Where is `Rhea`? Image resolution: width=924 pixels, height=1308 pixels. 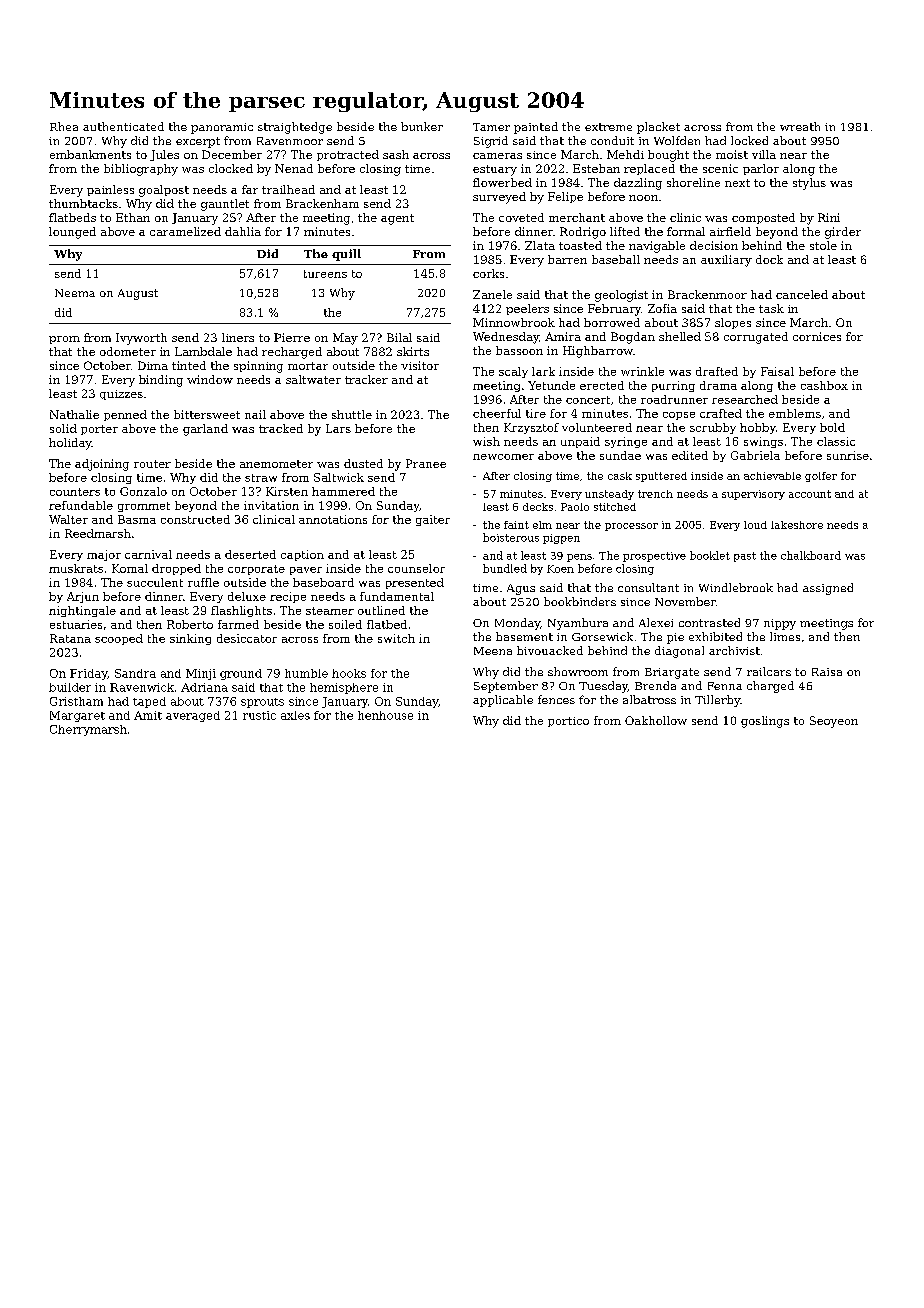
Rhea is located at coordinates (64, 126).
